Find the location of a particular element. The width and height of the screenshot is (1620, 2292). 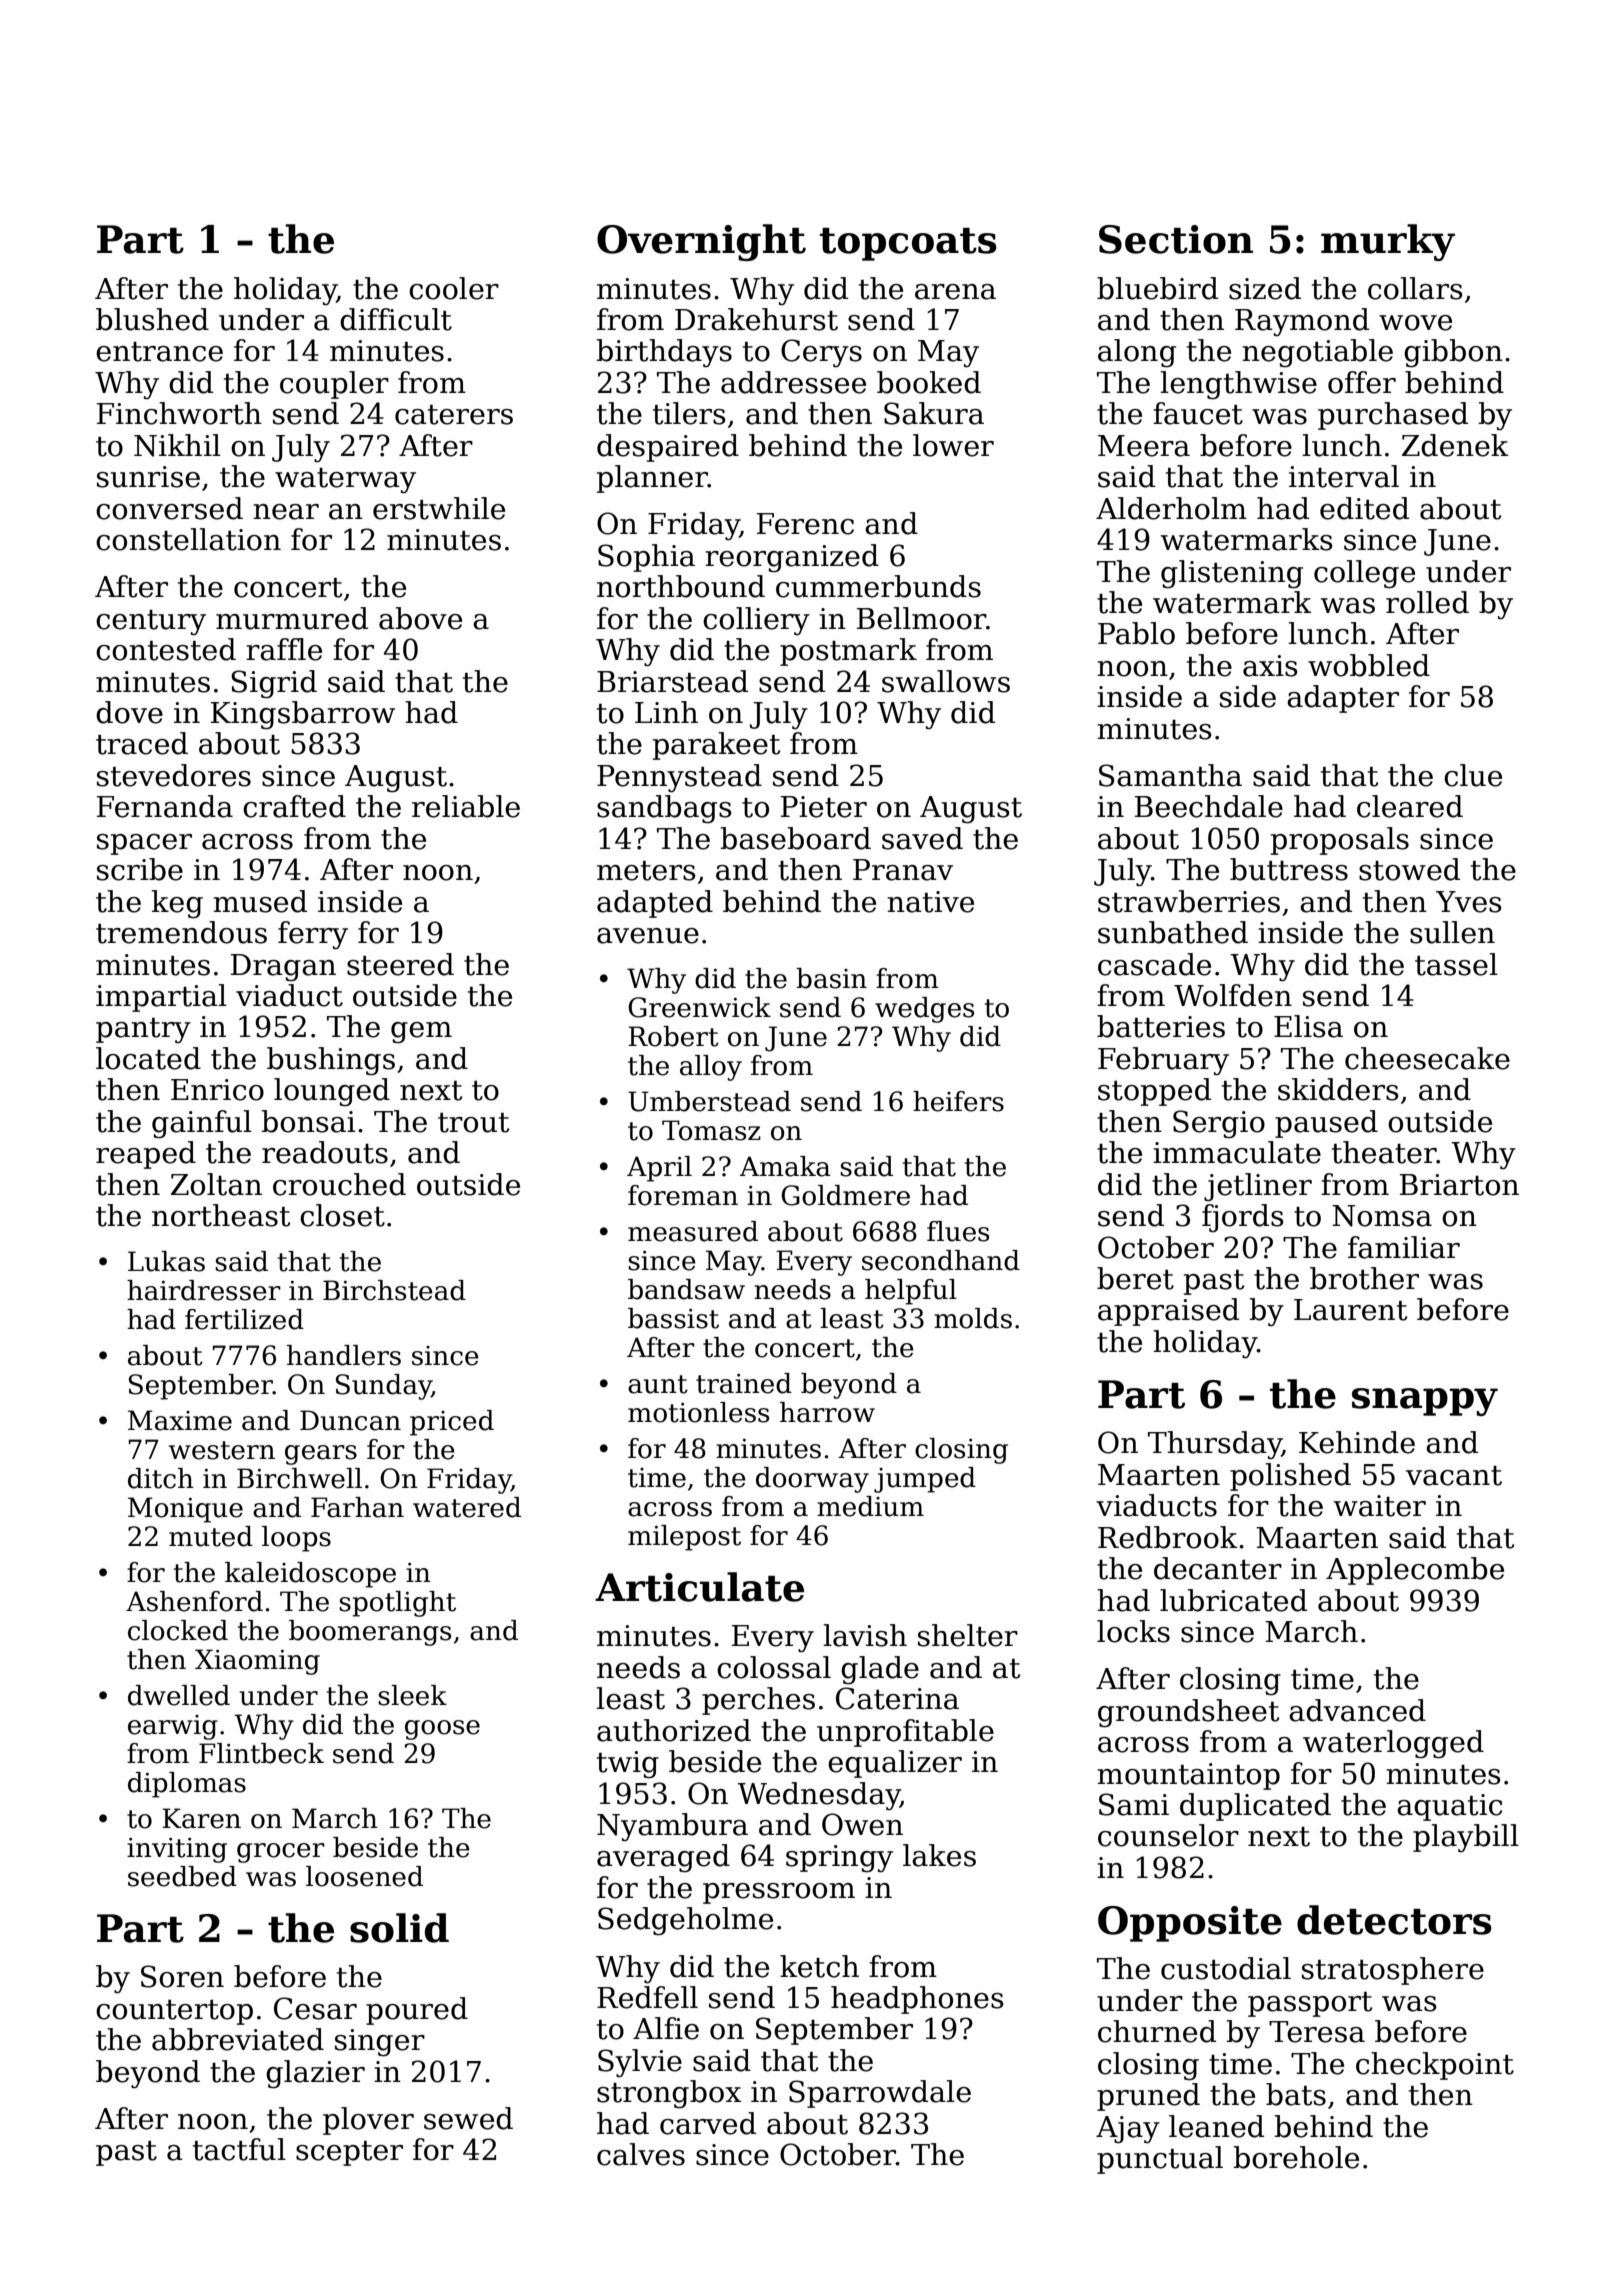

axis is located at coordinates (1270, 666).
